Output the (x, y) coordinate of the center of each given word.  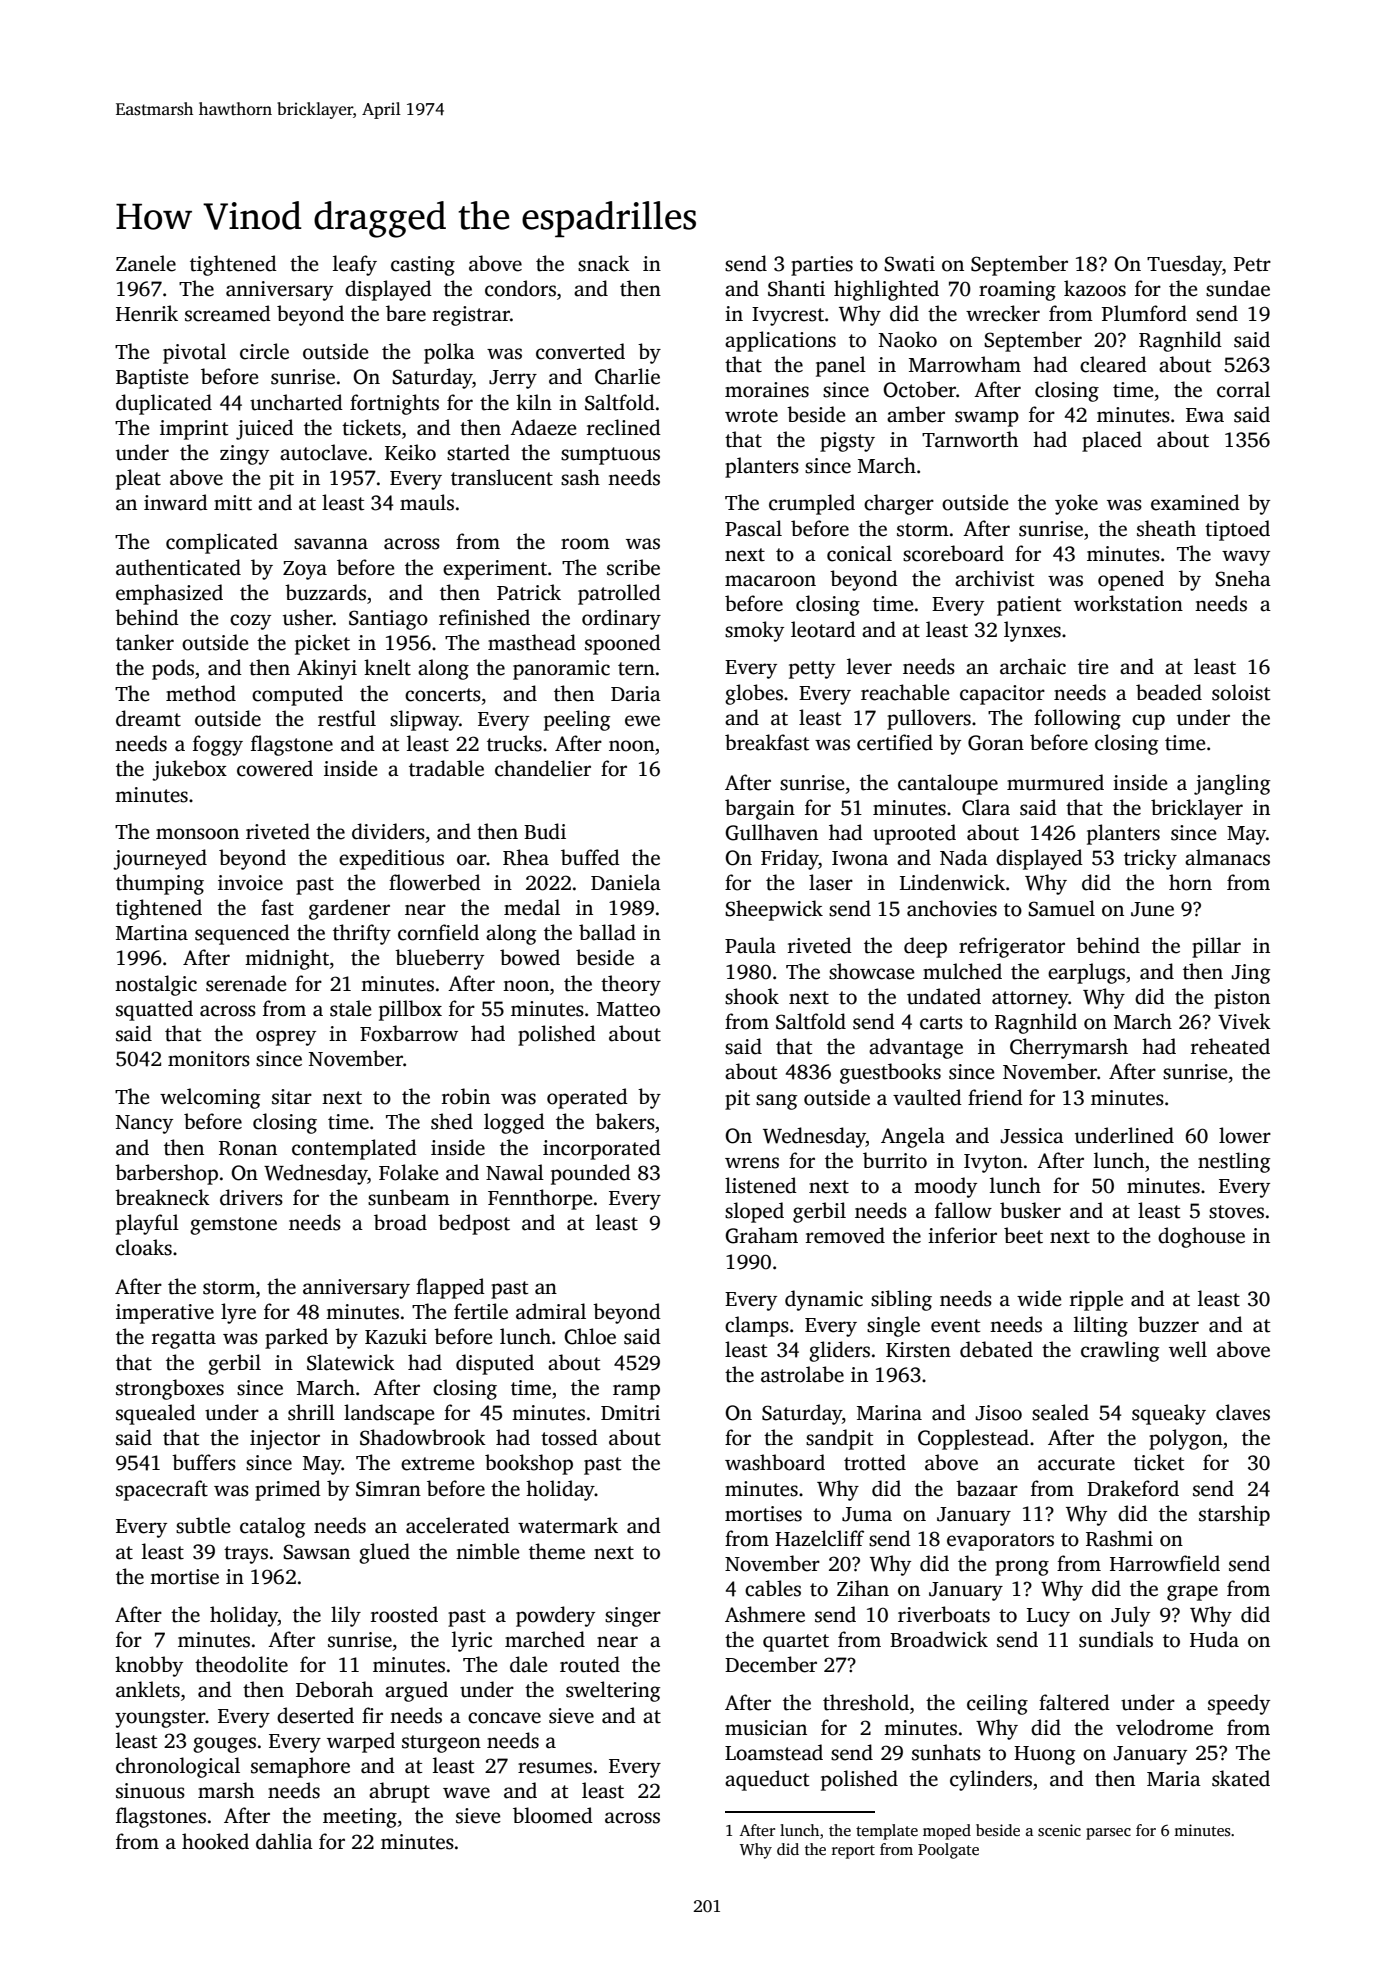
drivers (251, 1197)
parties (822, 266)
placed (1112, 441)
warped (361, 1742)
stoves (1236, 1212)
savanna (331, 544)
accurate (1076, 1464)
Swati (909, 264)
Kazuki (396, 1336)
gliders (839, 1351)
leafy (355, 265)
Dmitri (630, 1413)
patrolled (619, 594)
